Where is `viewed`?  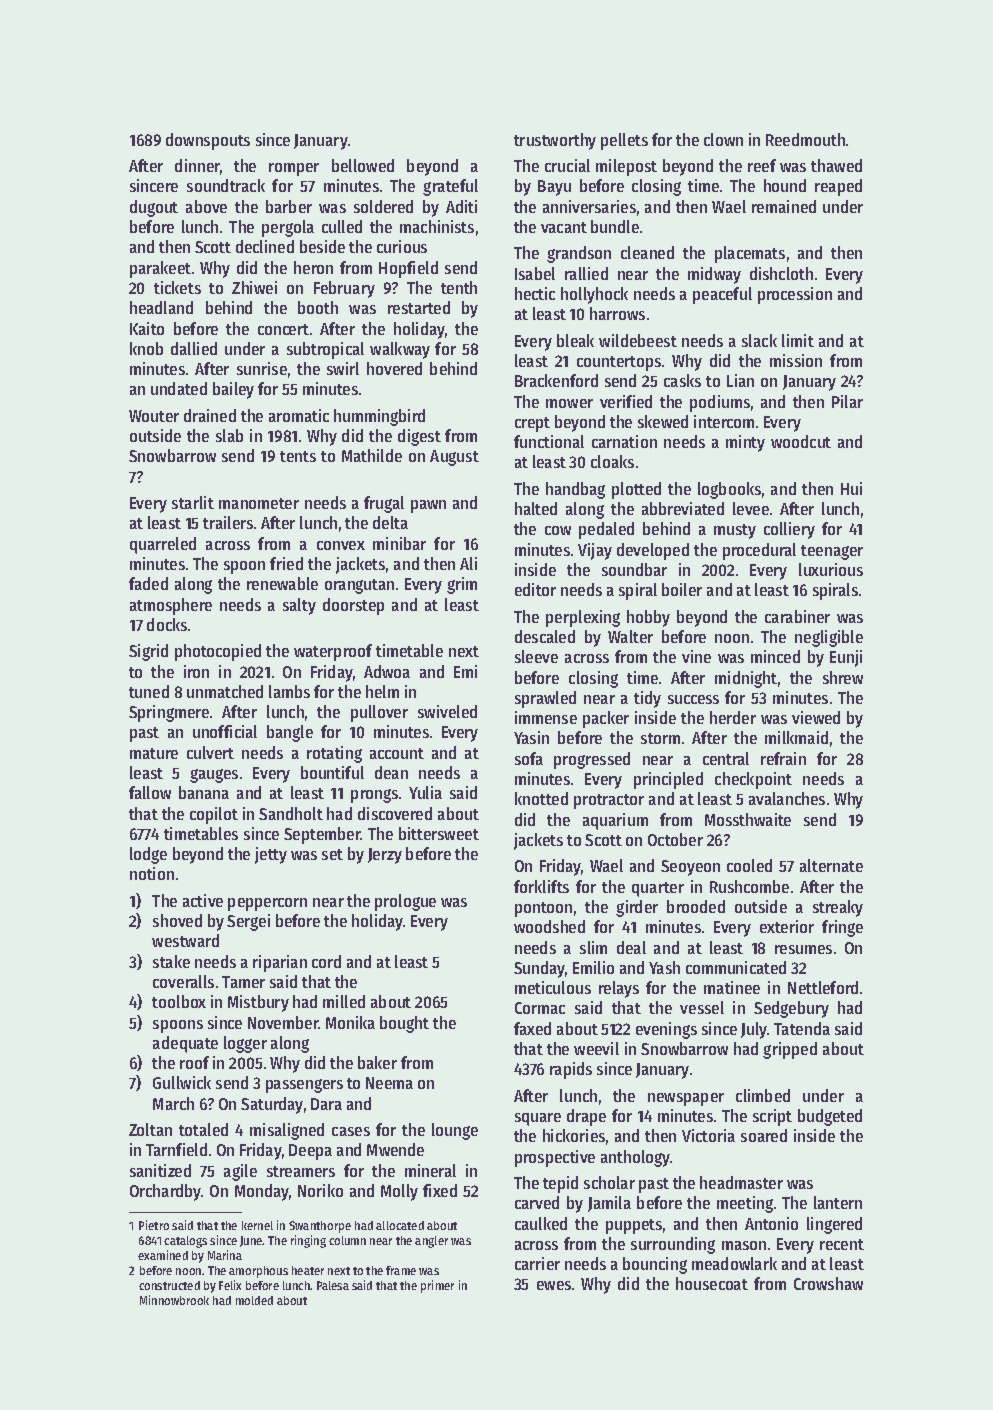
viewed is located at coordinates (816, 717).
